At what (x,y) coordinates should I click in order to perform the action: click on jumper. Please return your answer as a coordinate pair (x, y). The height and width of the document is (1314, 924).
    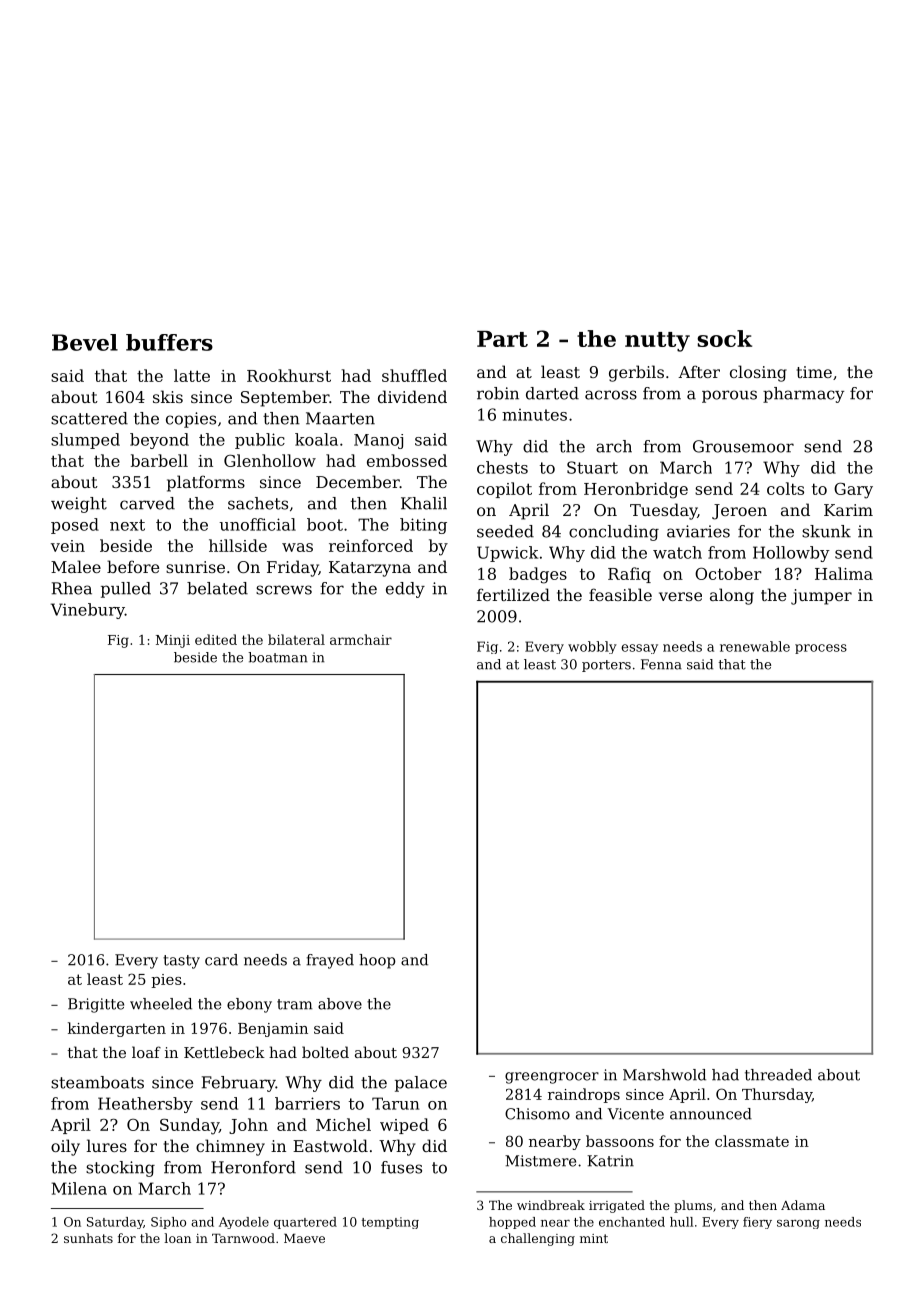
    Looking at the image, I should click on (821, 597).
